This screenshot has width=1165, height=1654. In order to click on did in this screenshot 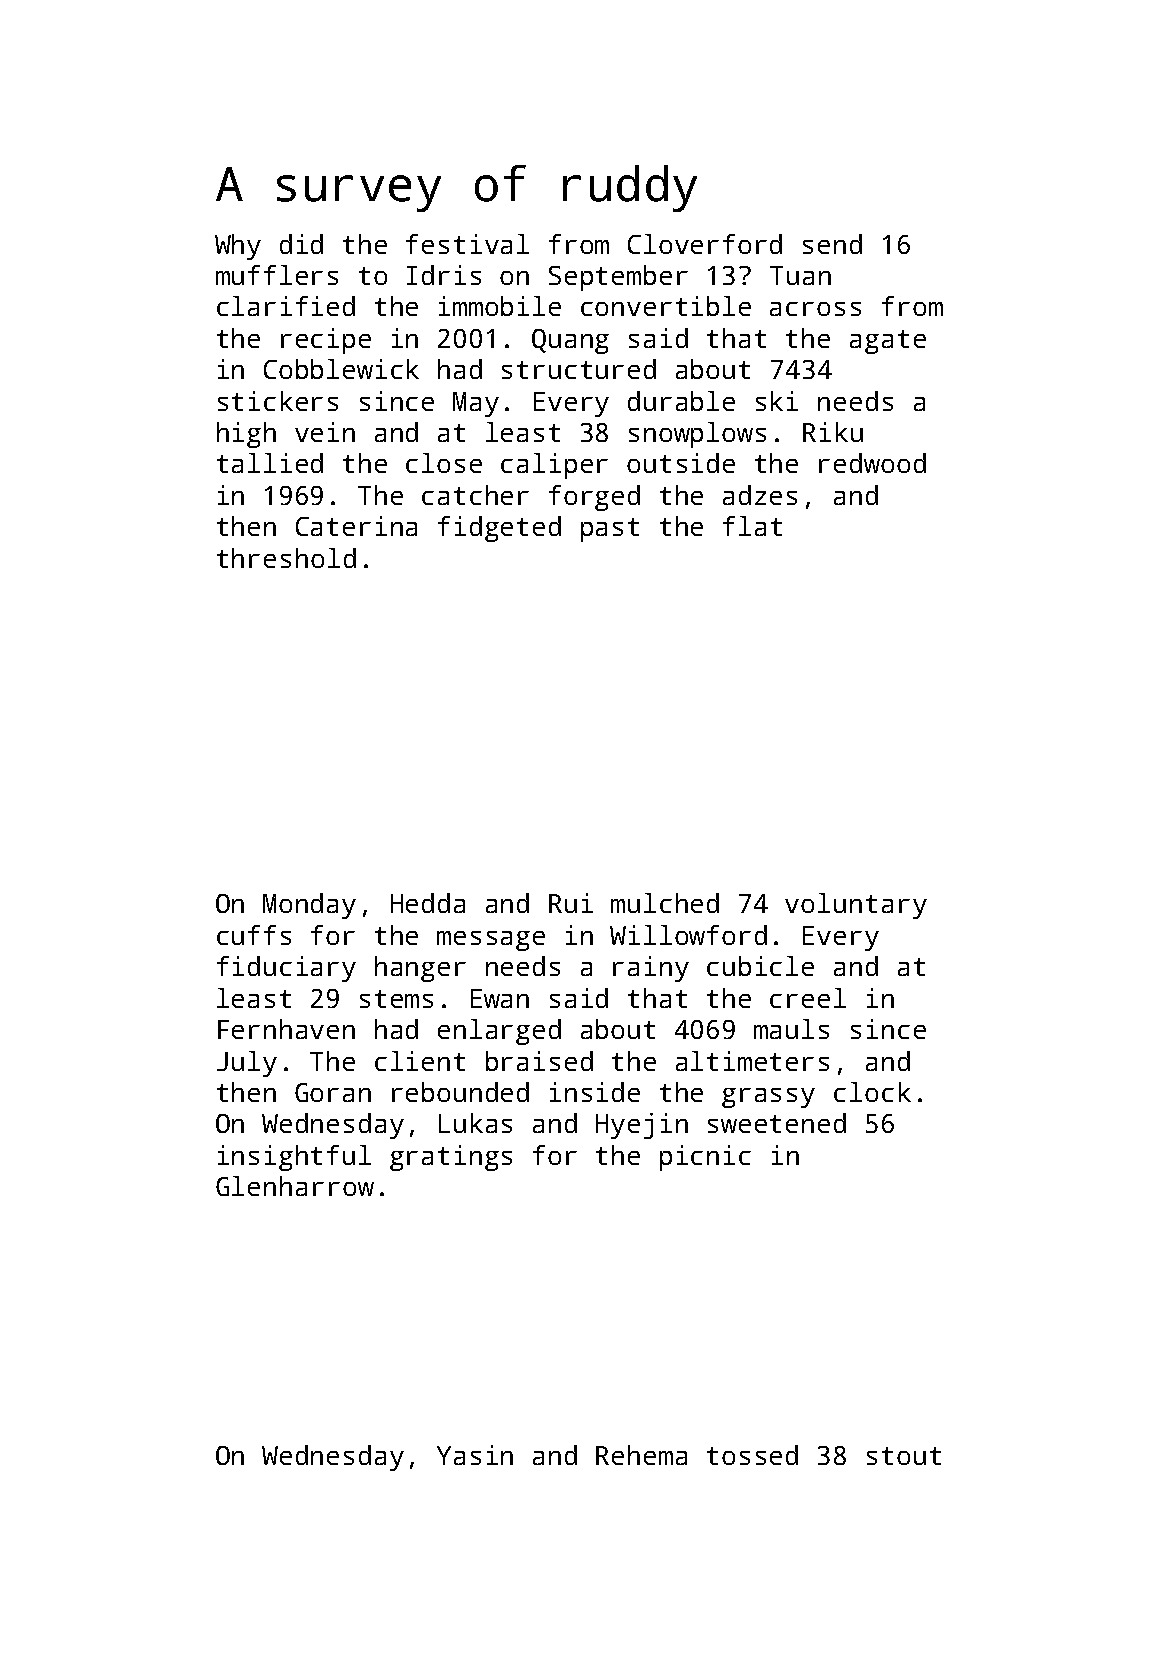, I will do `click(301, 244)`.
